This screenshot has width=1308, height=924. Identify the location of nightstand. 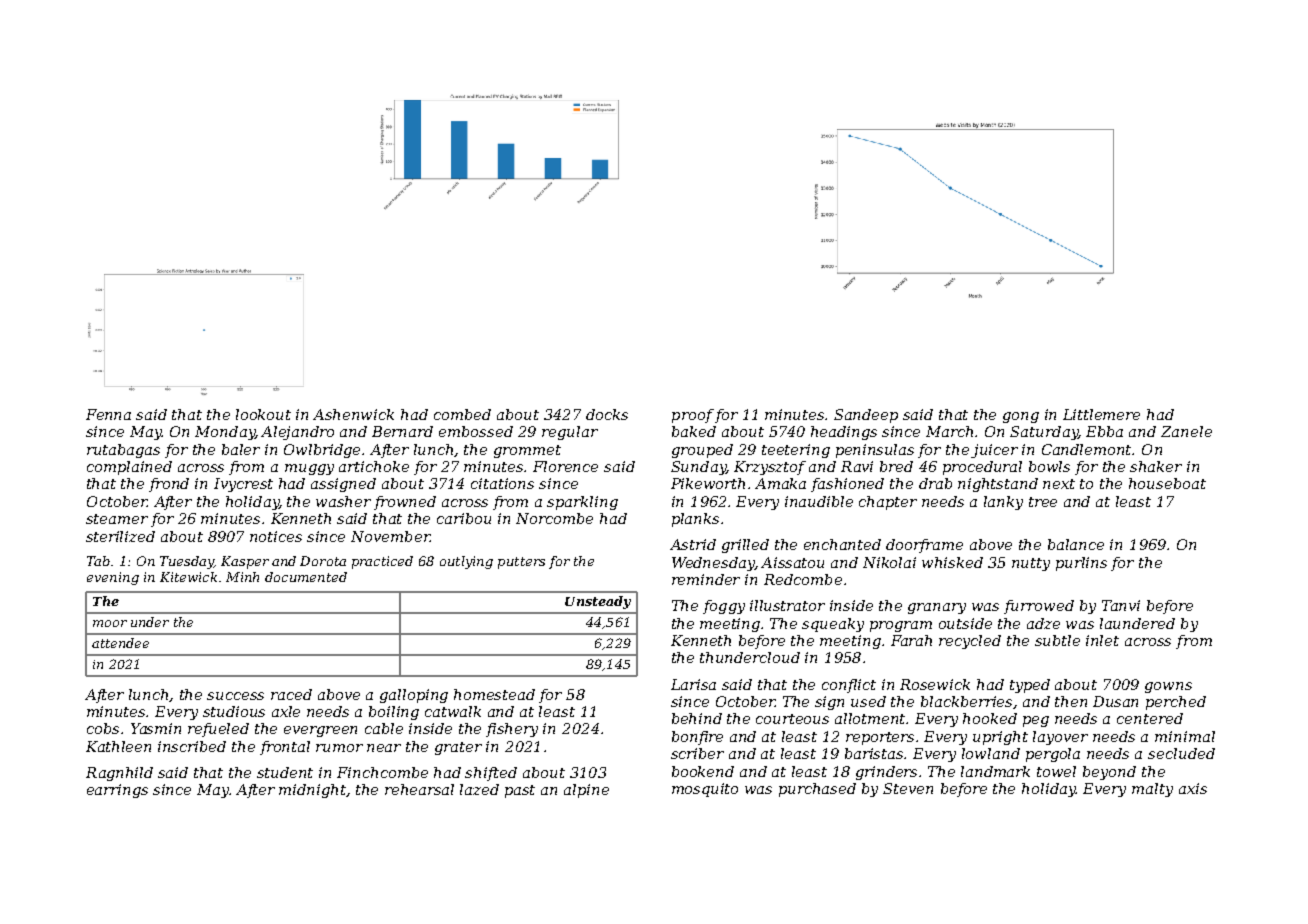
(998, 485).
